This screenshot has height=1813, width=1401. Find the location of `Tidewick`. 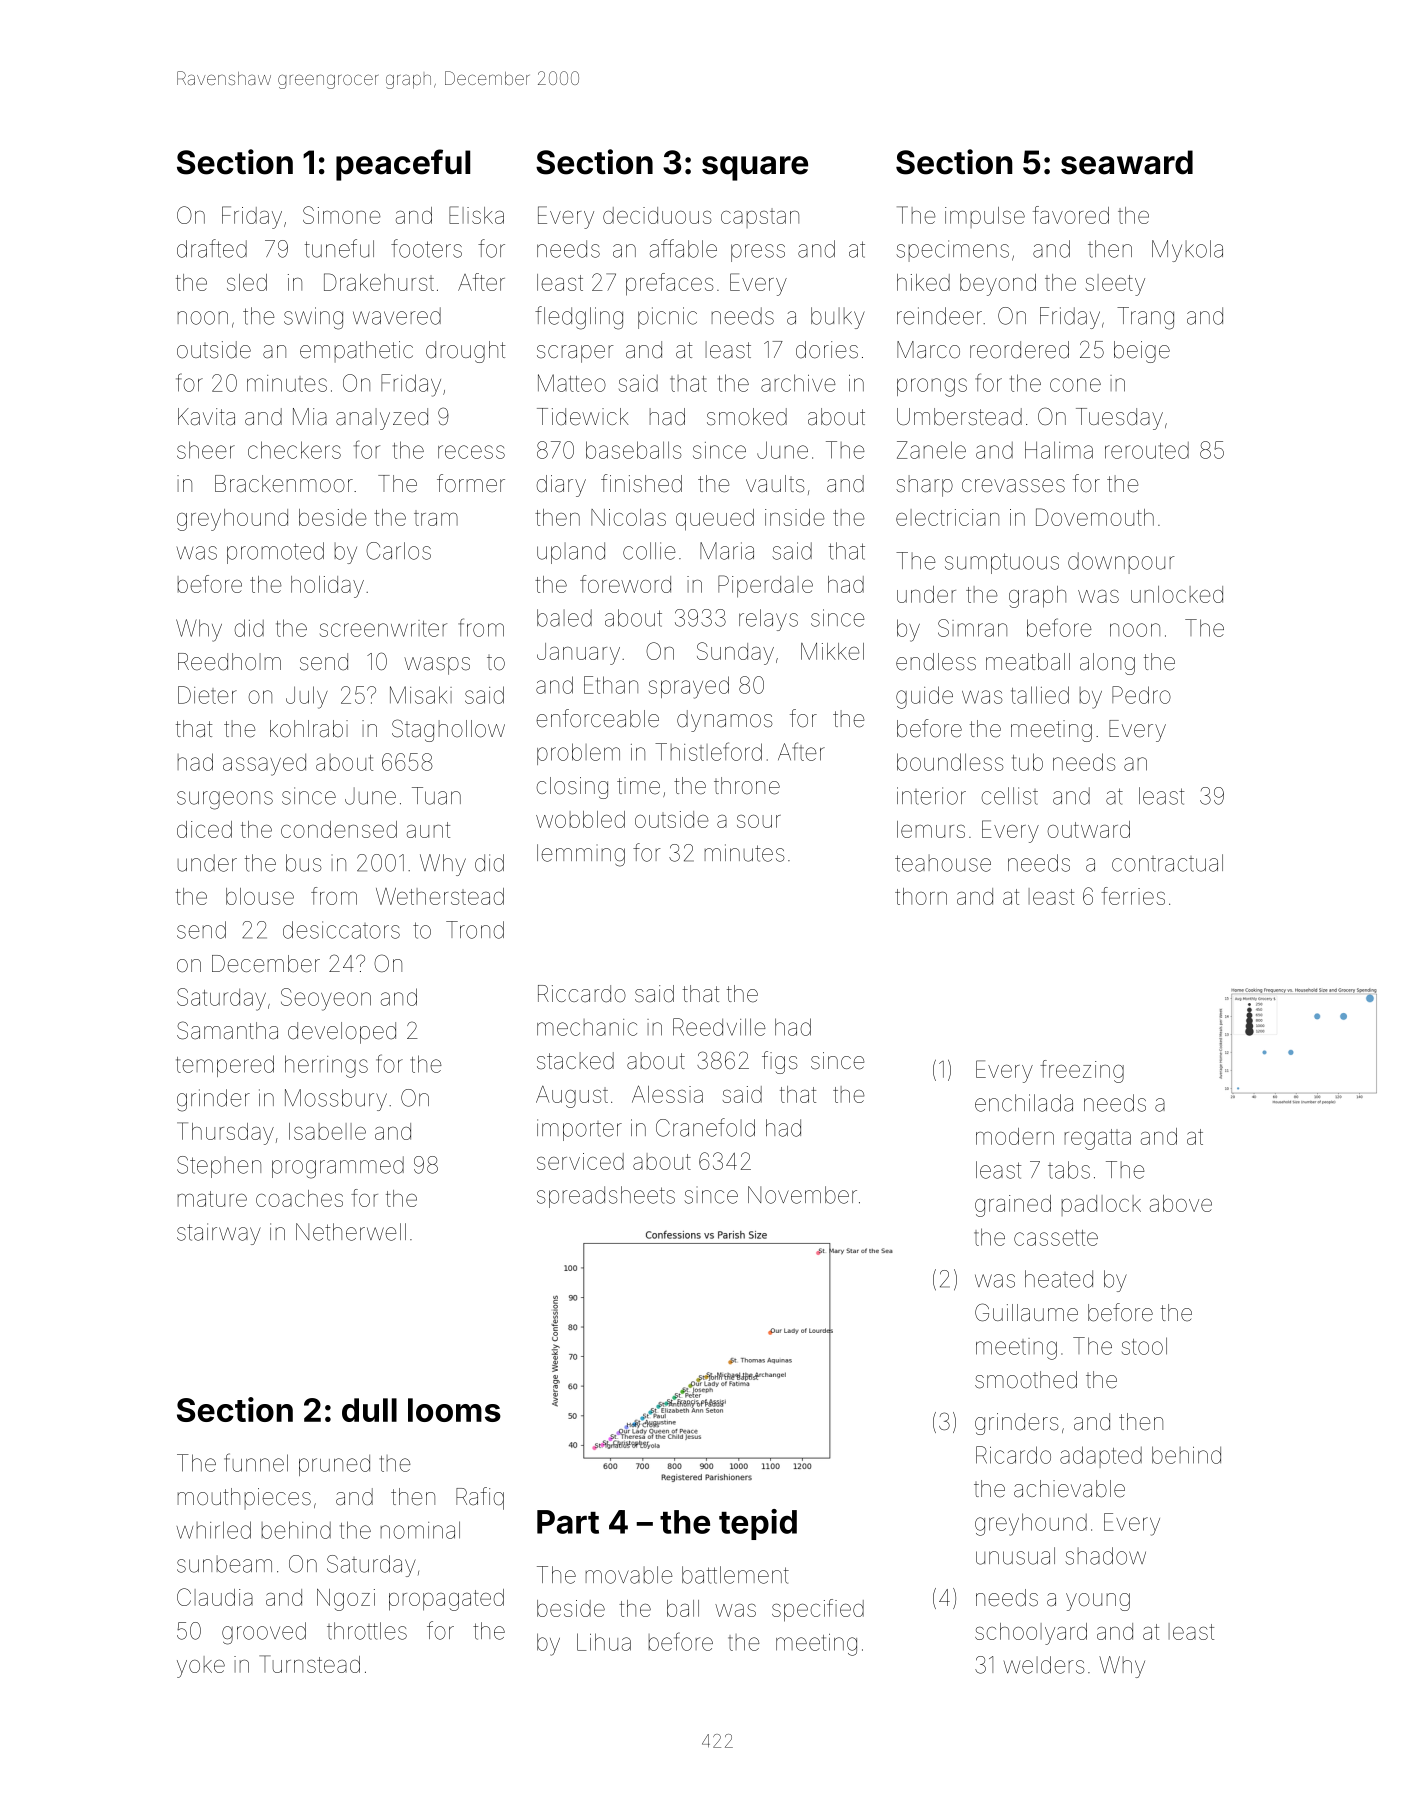

Tidewick is located at coordinates (583, 417).
